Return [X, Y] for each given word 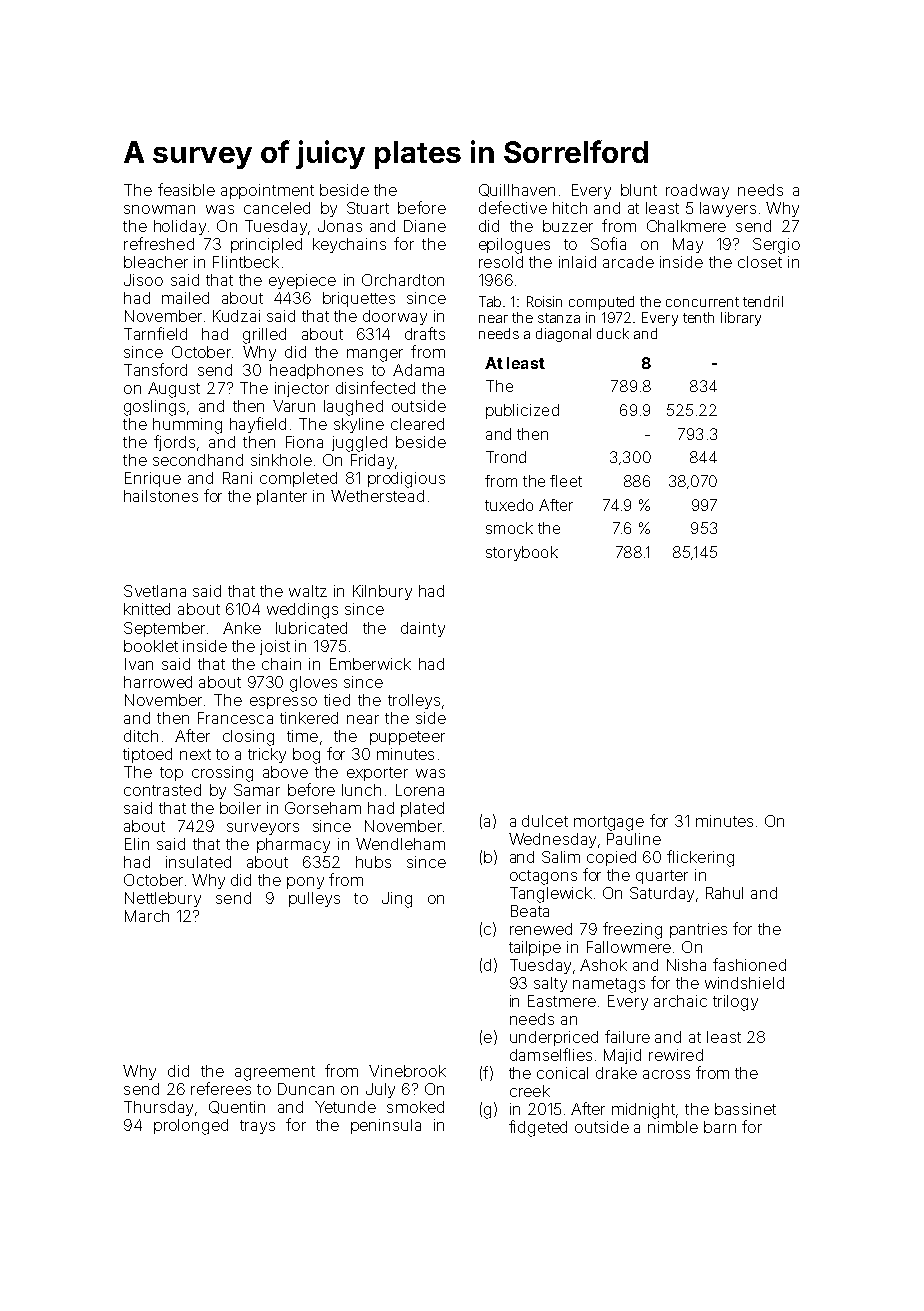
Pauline [634, 839]
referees [221, 1088]
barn [720, 1127]
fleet [566, 481]
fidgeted [538, 1128]
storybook [522, 553]
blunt [639, 190]
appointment [267, 191]
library [741, 319]
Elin [137, 844]
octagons [543, 877]
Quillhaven [517, 190]
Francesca [235, 718]
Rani [237, 478]
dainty [423, 629]
